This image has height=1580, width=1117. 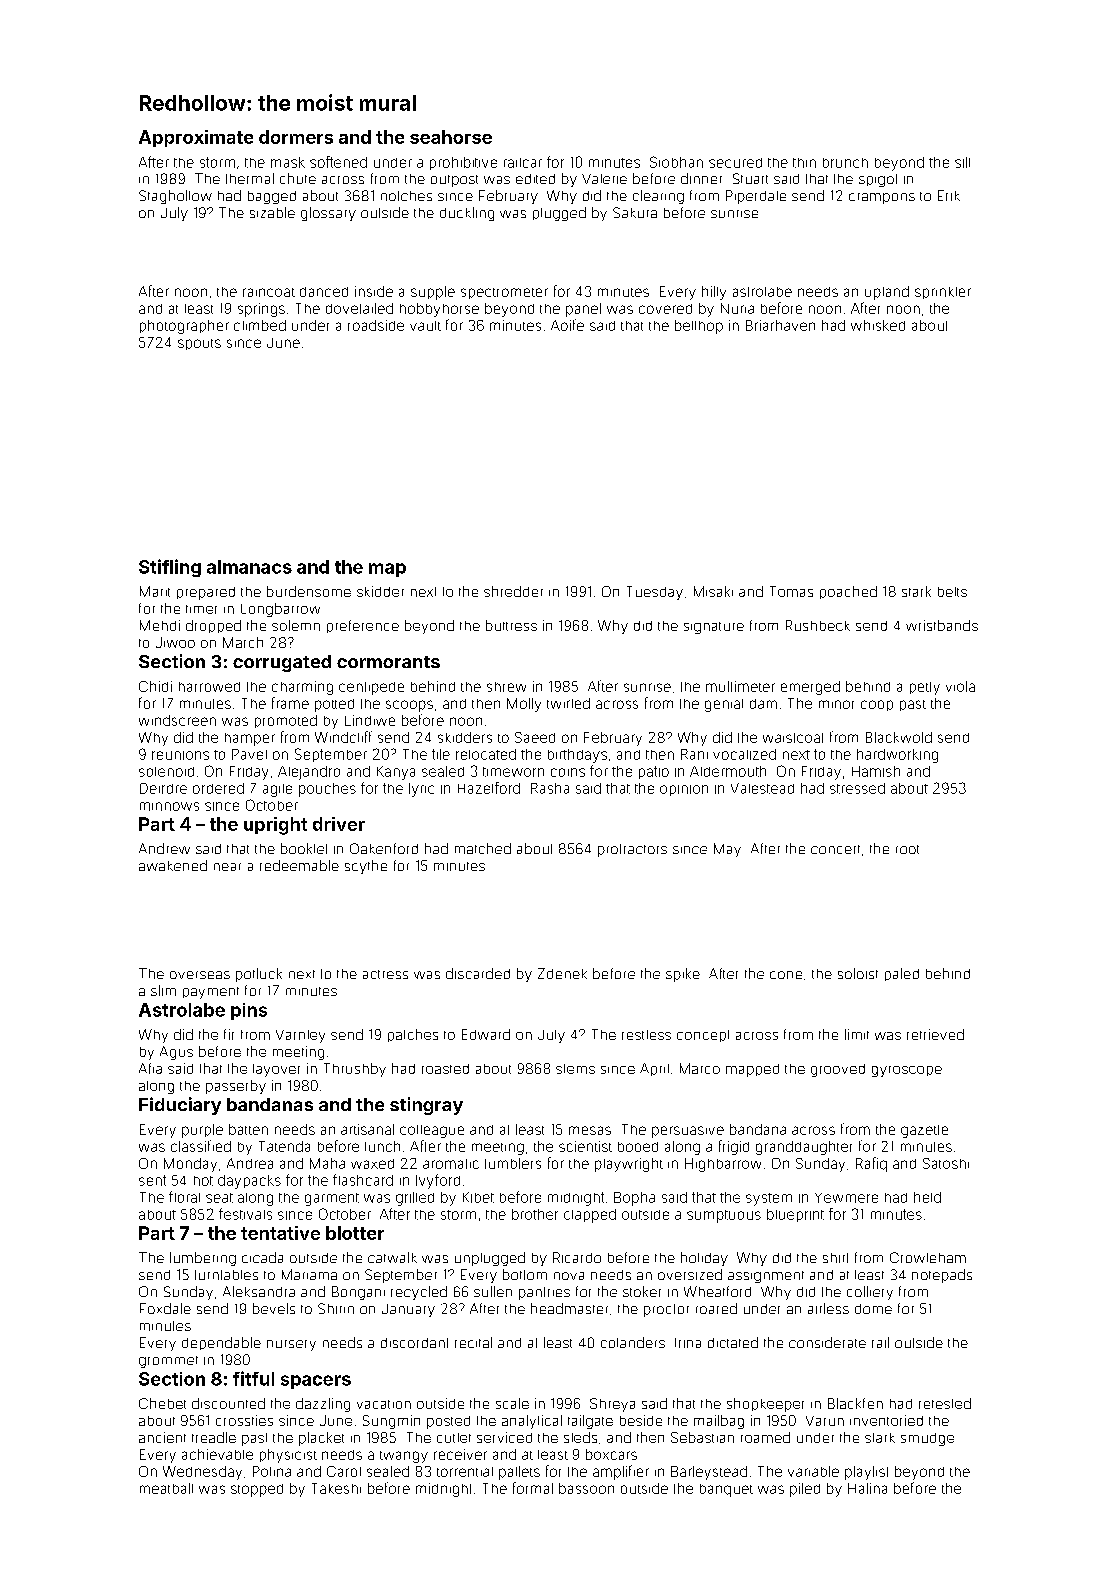 What do you see at coordinates (887, 293) in the image?
I see `upland` at bounding box center [887, 293].
